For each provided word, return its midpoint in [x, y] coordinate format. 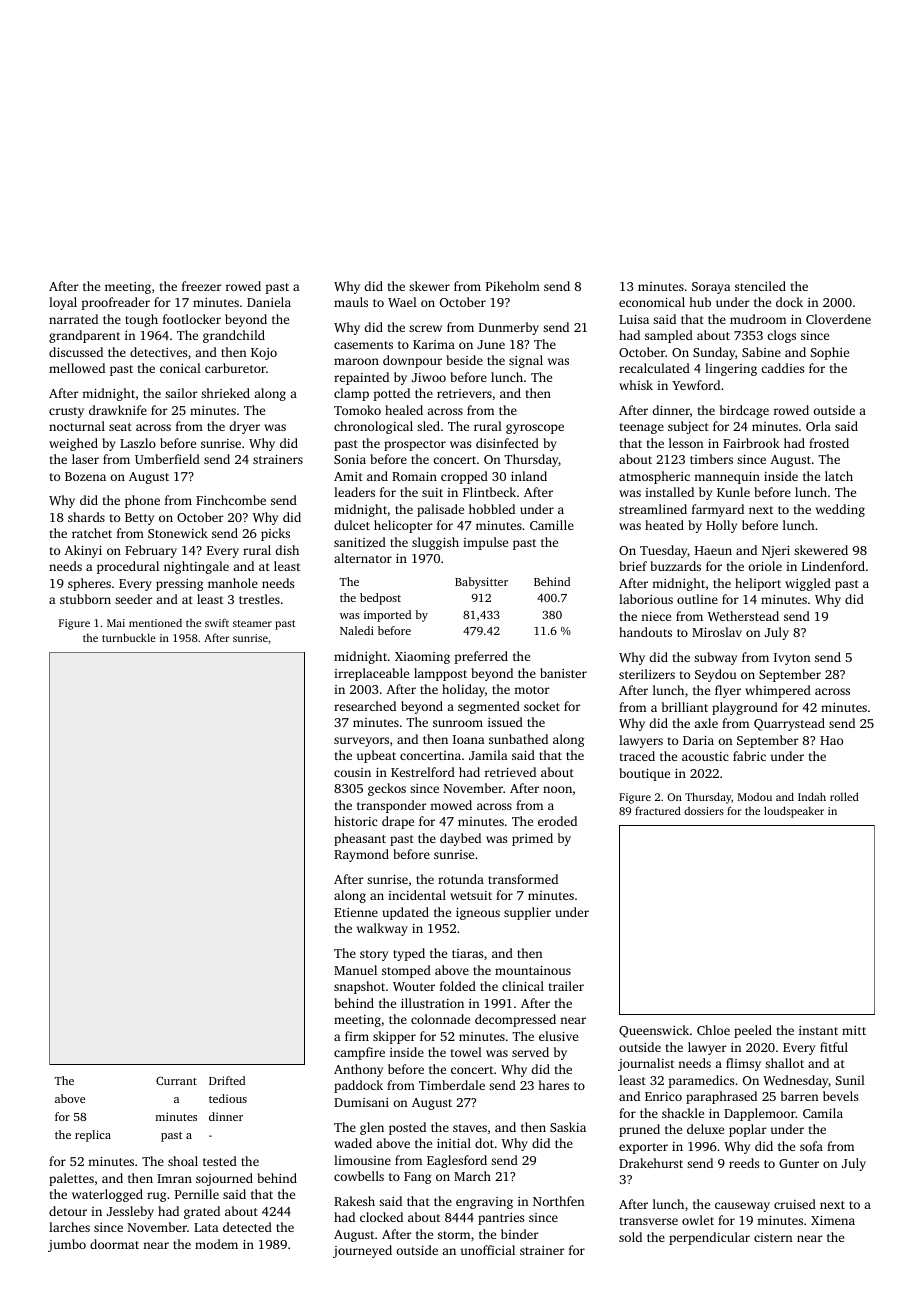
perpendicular [709, 1238]
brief [633, 566]
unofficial [488, 1250]
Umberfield [167, 459]
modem [216, 1244]
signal [526, 361]
